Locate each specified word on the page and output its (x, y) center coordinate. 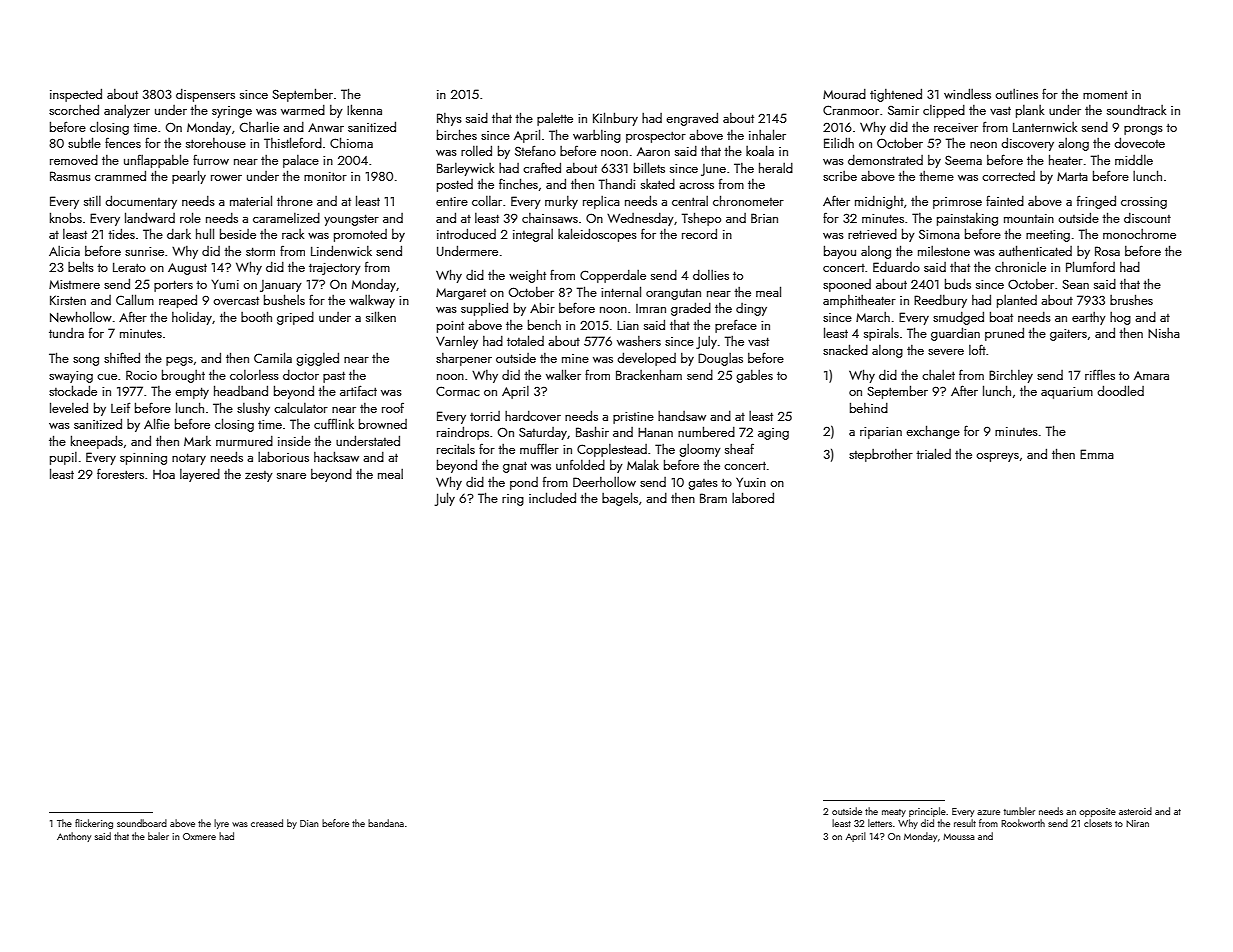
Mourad (844, 94)
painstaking (967, 219)
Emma (1097, 454)
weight (527, 276)
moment (1105, 95)
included (552, 497)
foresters (120, 473)
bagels (620, 499)
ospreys (997, 457)
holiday (192, 318)
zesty (259, 476)
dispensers (205, 95)
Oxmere (199, 836)
